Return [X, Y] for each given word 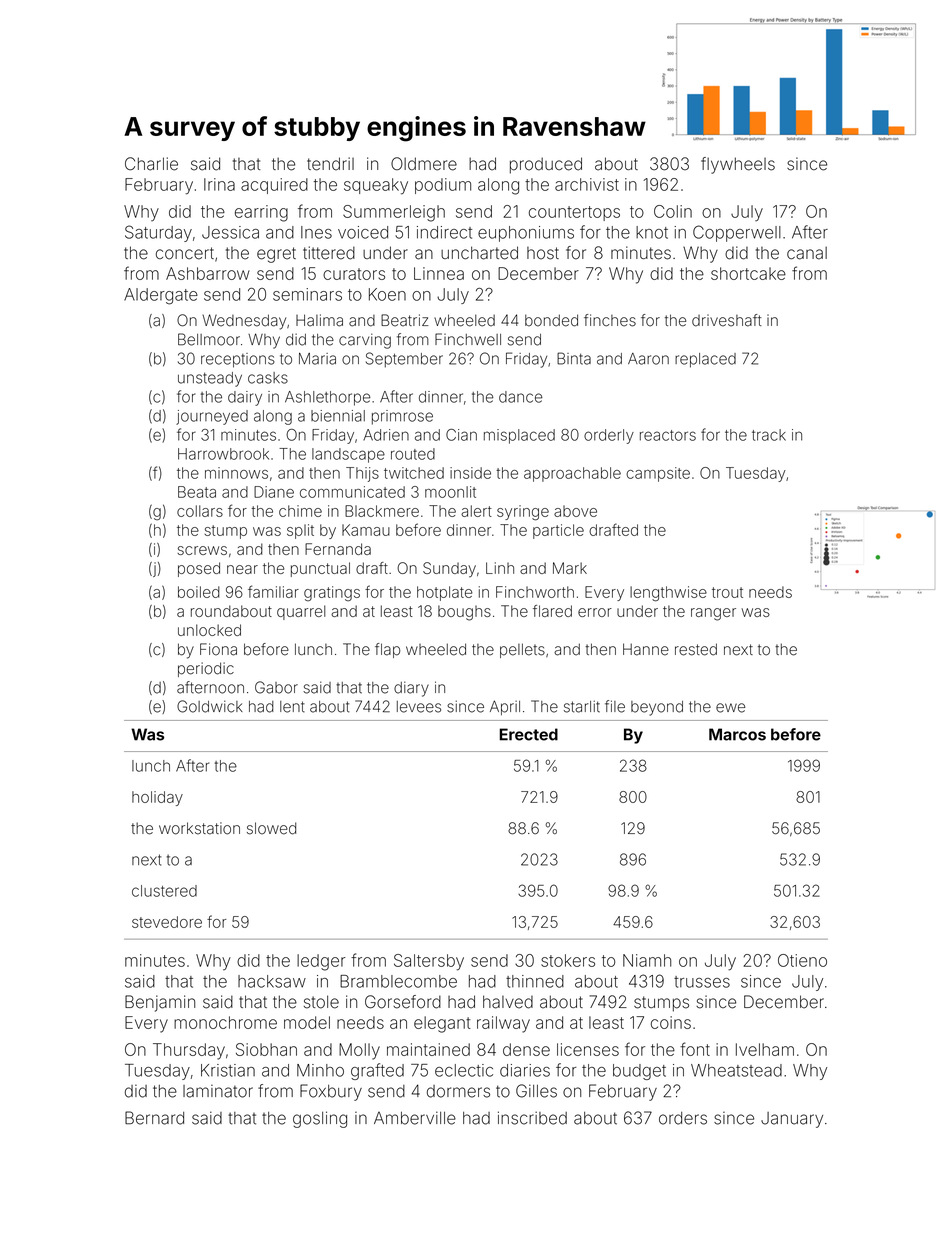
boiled [199, 592]
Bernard [154, 1118]
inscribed [532, 1118]
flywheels [738, 165]
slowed [271, 828]
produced [546, 165]
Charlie [151, 164]
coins [671, 1022]
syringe [523, 513]
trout [727, 592]
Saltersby [429, 962]
